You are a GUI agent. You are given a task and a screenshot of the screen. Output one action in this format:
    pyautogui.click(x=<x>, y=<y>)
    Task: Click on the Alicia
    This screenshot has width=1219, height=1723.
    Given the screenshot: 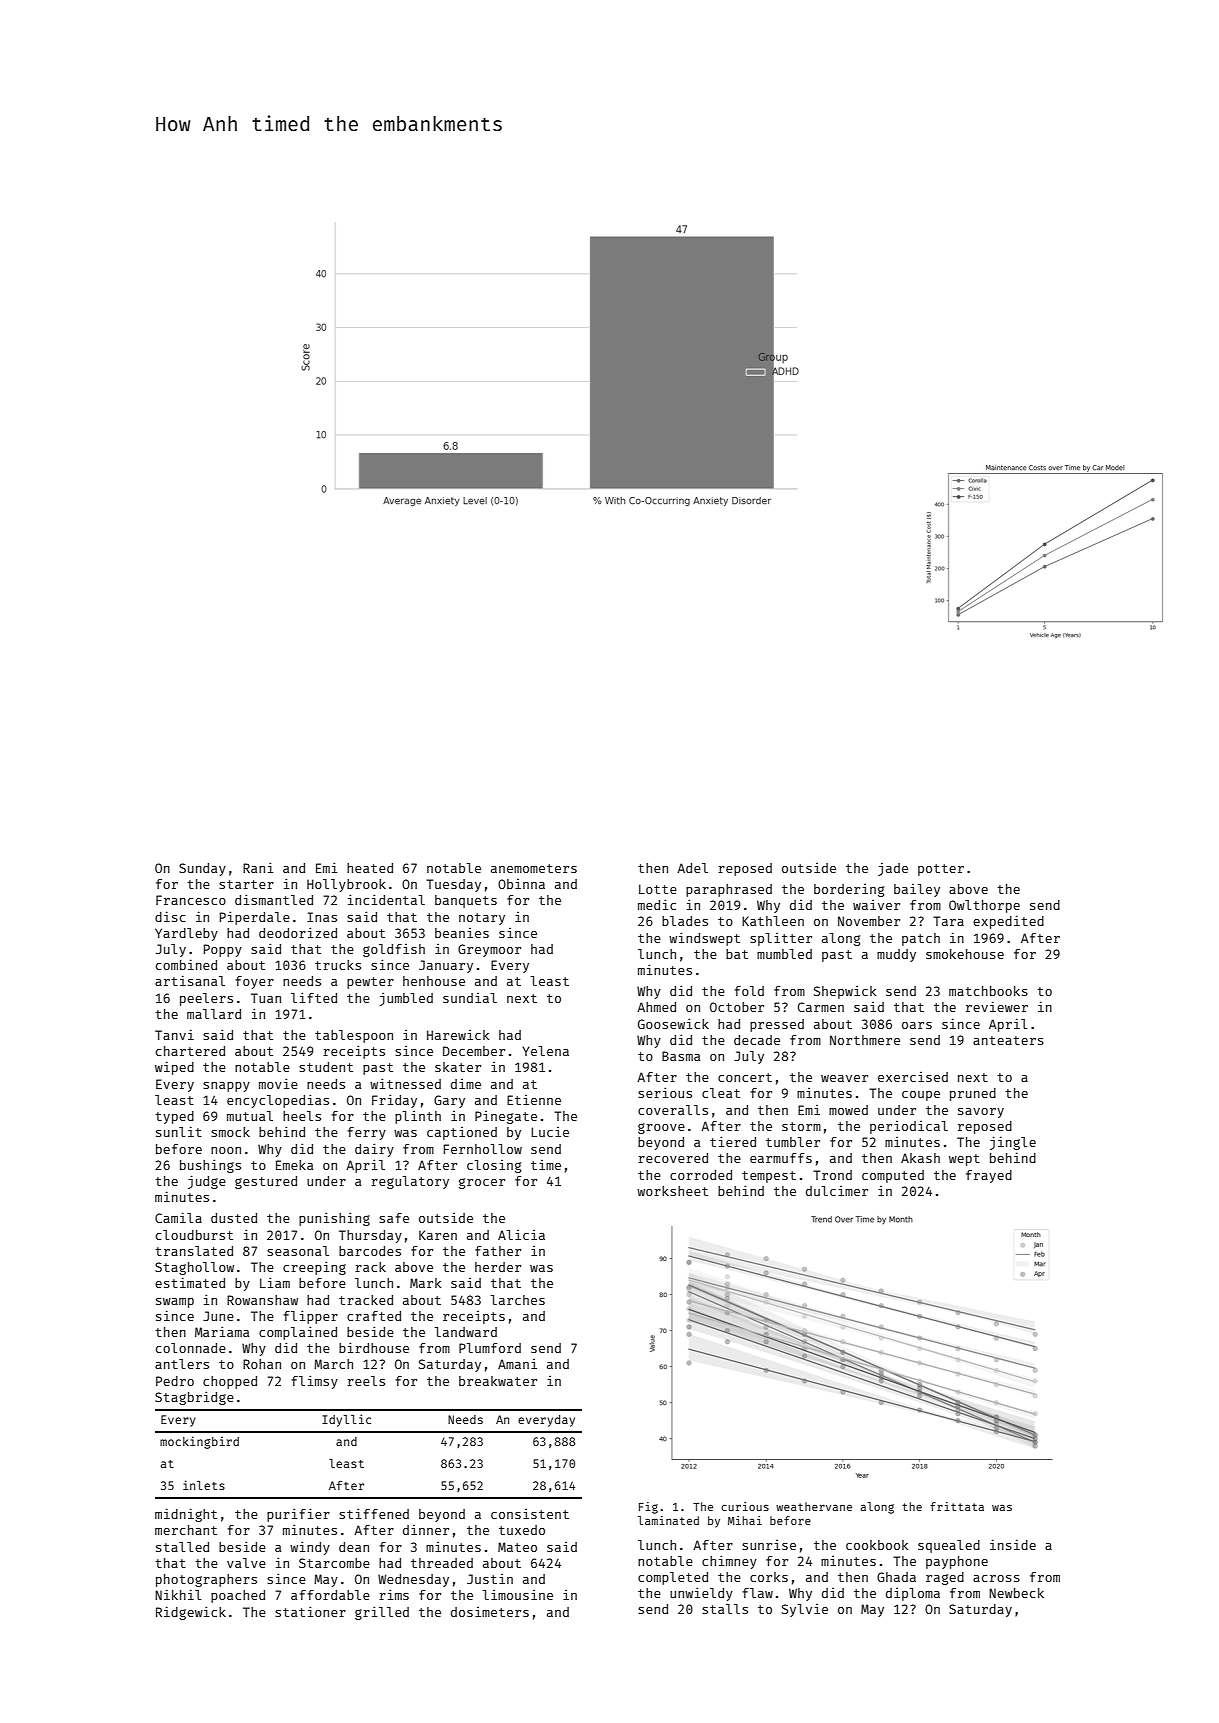 What is the action you would take?
    pyautogui.click(x=521, y=1235)
